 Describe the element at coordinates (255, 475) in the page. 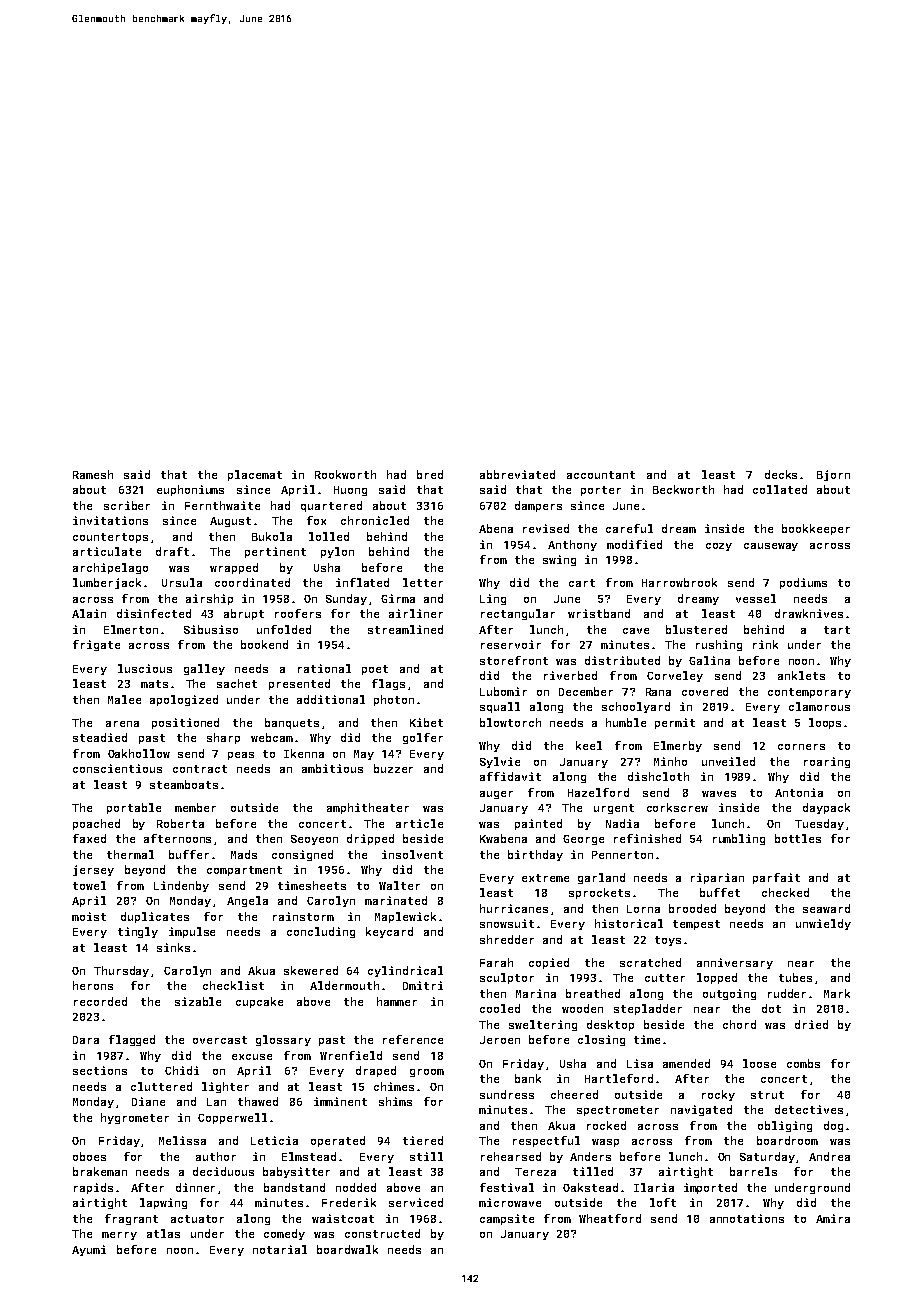

I see `placemat` at that location.
